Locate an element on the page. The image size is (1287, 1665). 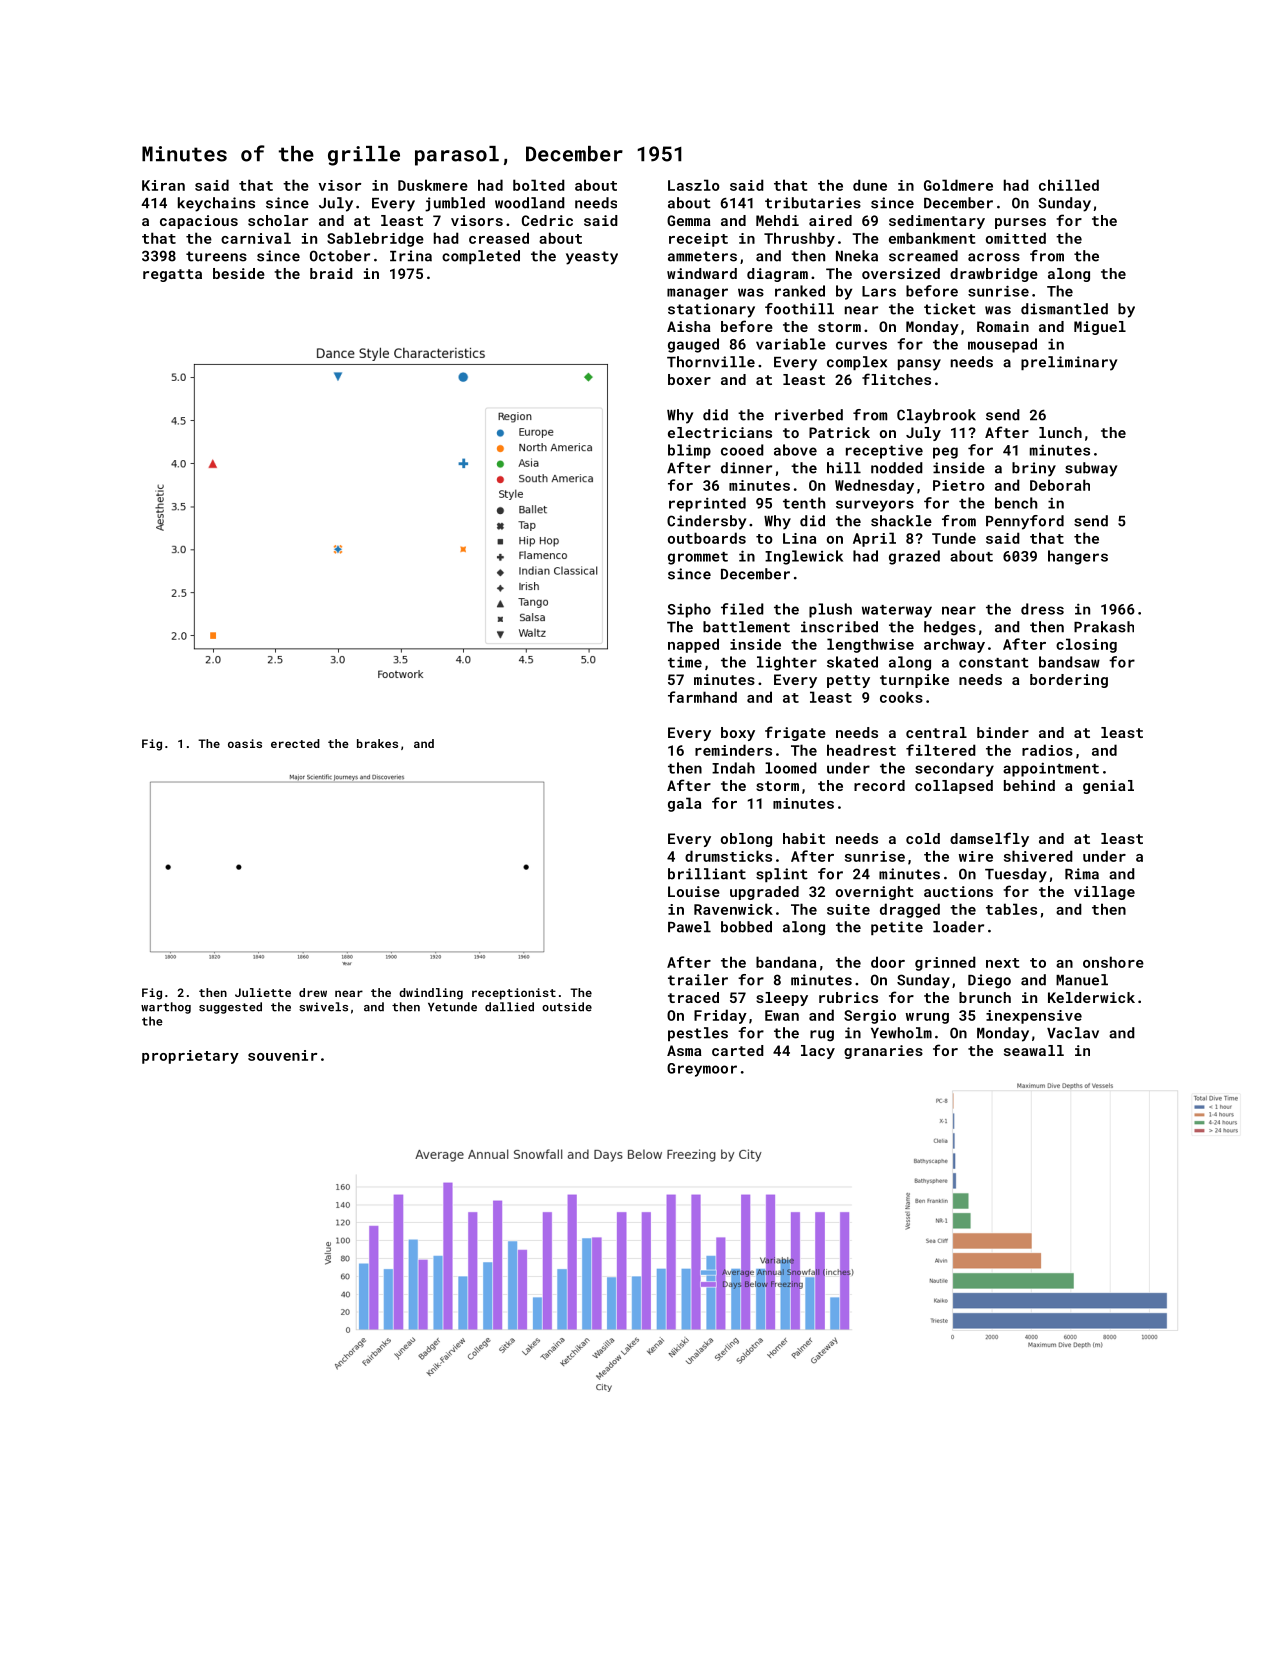
erected is located at coordinates (295, 743).
